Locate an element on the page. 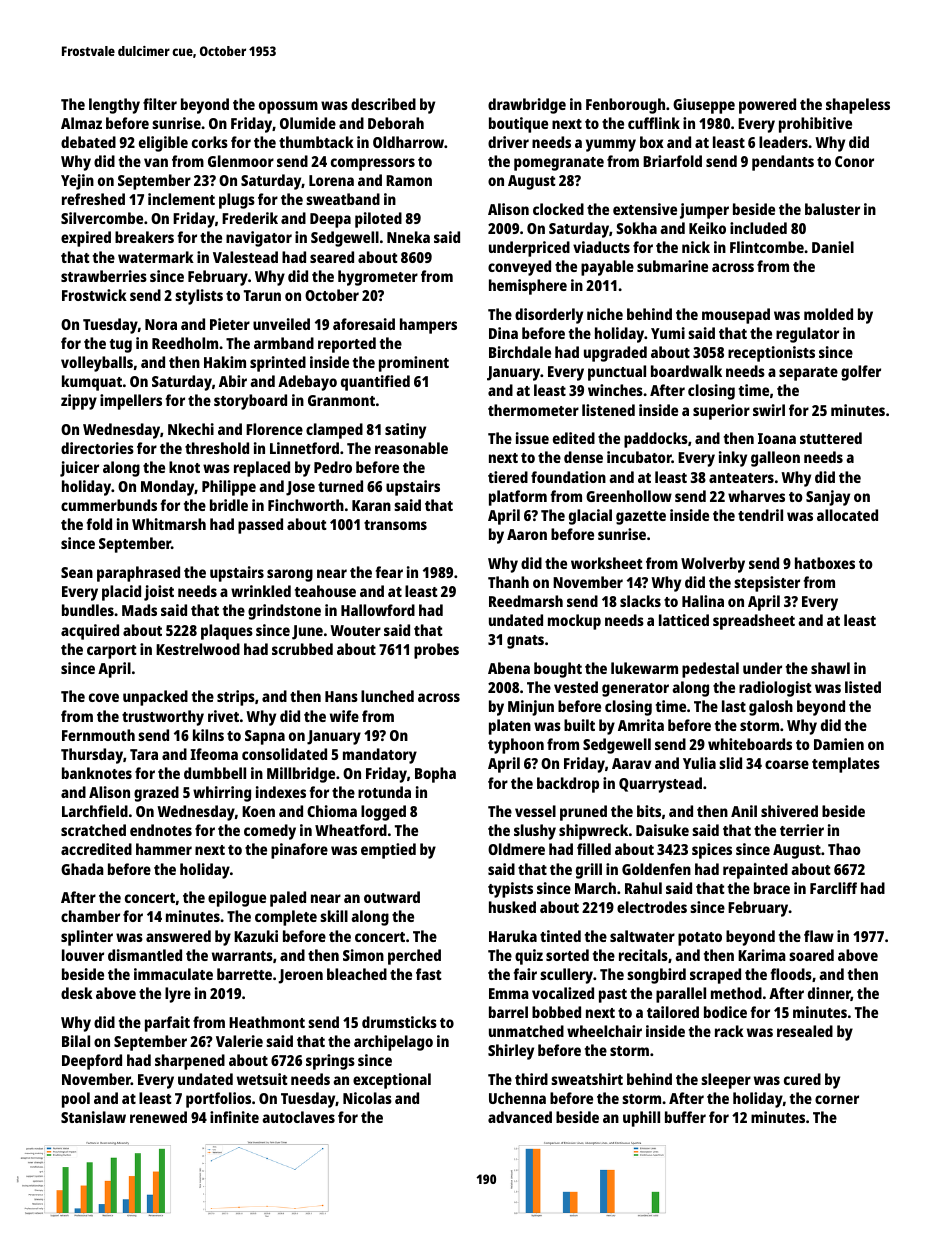 Image resolution: width=952 pixels, height=1233 pixels. cured is located at coordinates (802, 1079).
